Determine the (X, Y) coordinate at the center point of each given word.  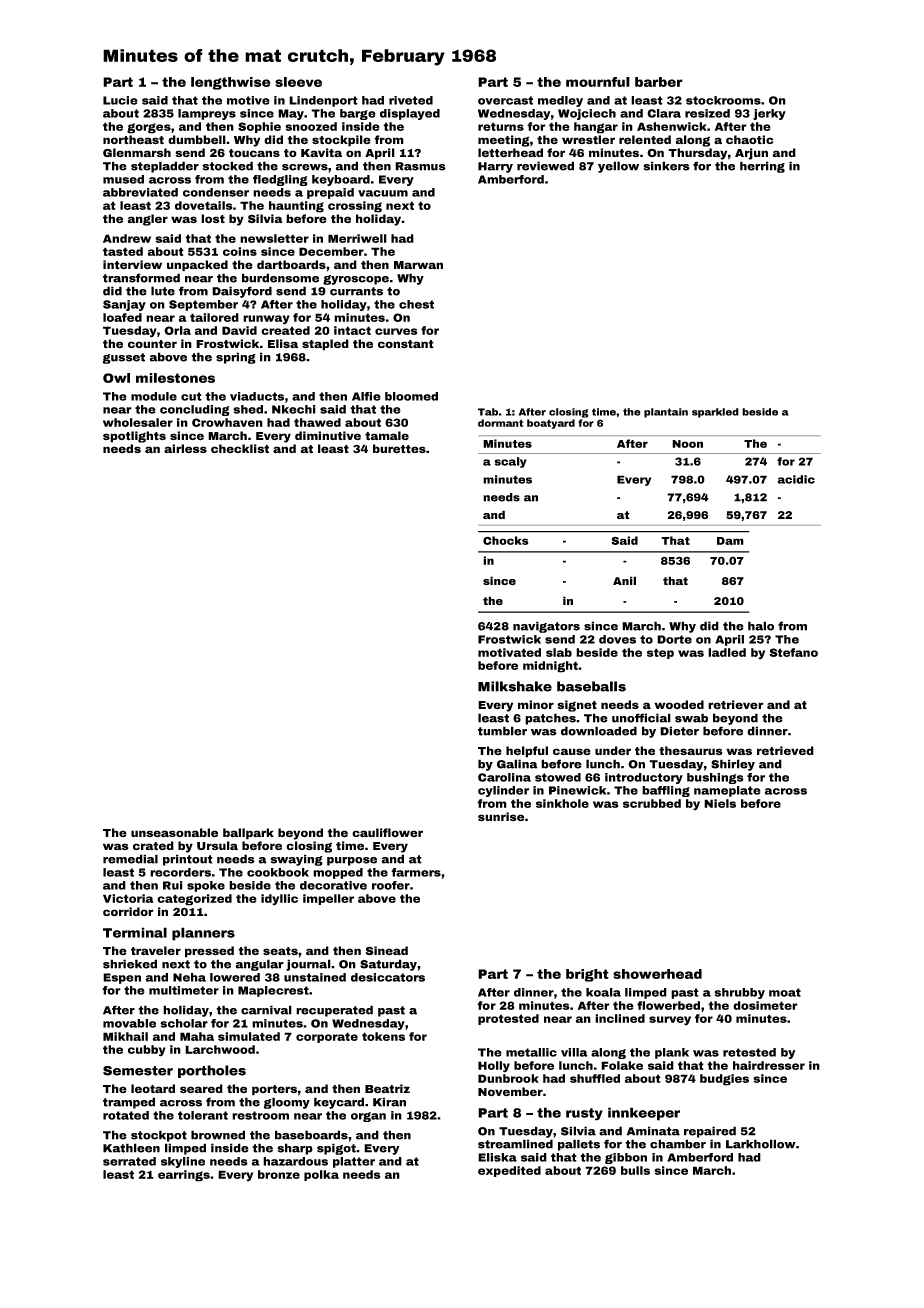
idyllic (279, 900)
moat (785, 992)
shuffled (595, 1078)
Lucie (120, 100)
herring (762, 167)
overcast (505, 100)
